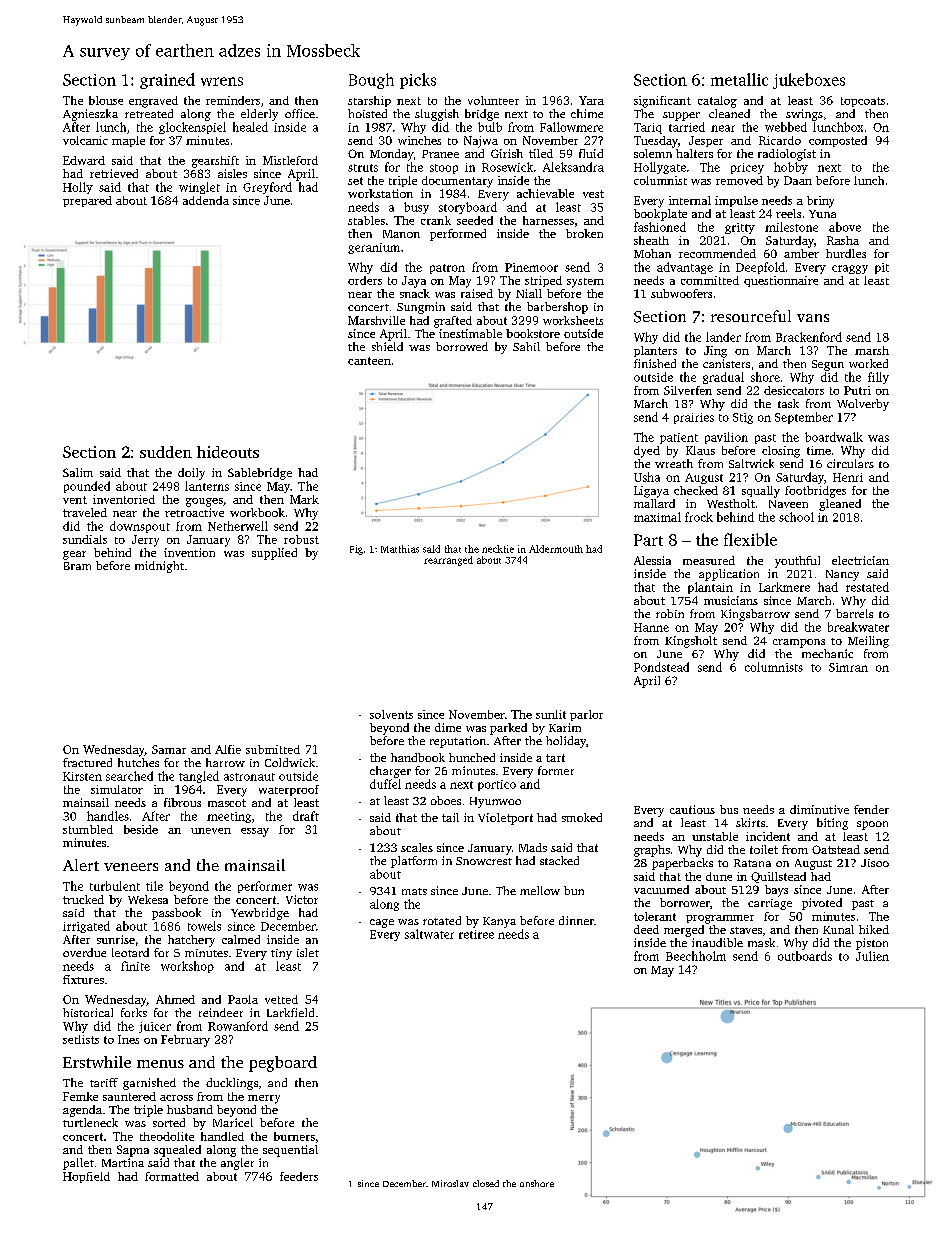  What do you see at coordinates (694, 153) in the screenshot?
I see `halters` at bounding box center [694, 153].
